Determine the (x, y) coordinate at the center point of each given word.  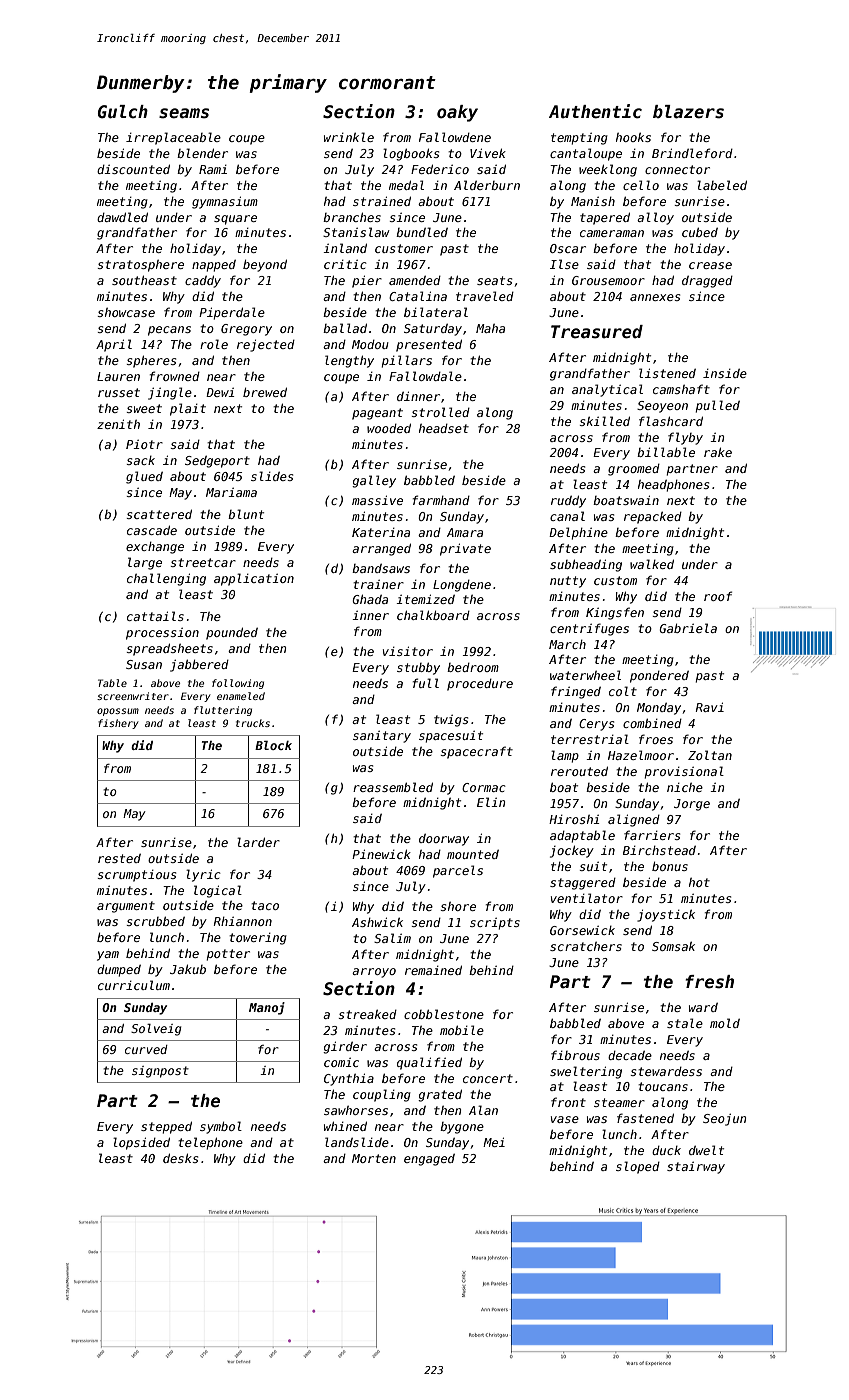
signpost (160, 1072)
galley (374, 481)
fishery (118, 724)
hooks (633, 137)
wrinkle (349, 137)
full (426, 683)
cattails (155, 616)
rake (718, 452)
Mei (494, 1142)
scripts (495, 924)
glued (144, 477)
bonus (670, 866)
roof (718, 596)
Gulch (123, 112)
